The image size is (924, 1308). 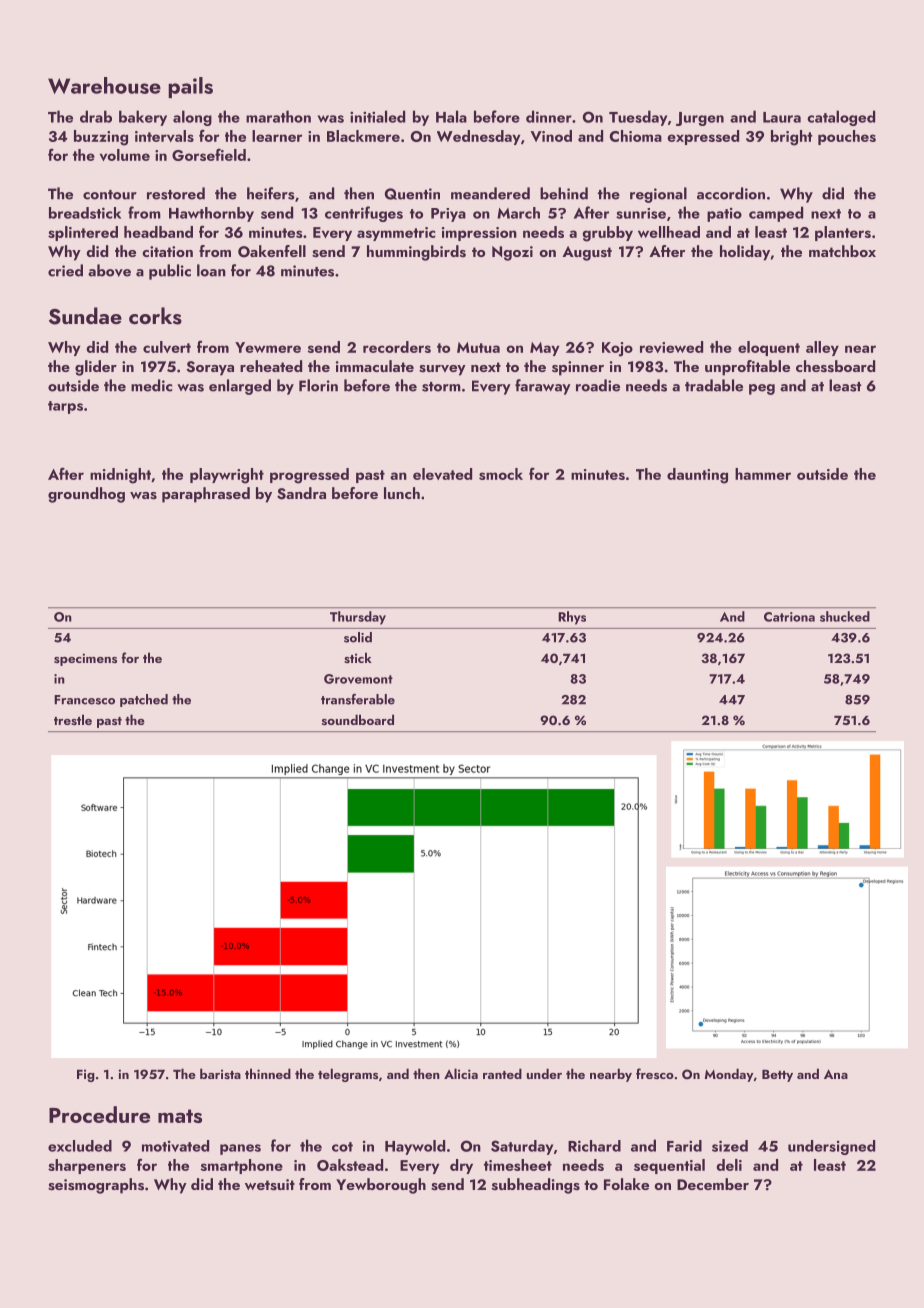 What do you see at coordinates (120, 476) in the image?
I see `midnight` at bounding box center [120, 476].
